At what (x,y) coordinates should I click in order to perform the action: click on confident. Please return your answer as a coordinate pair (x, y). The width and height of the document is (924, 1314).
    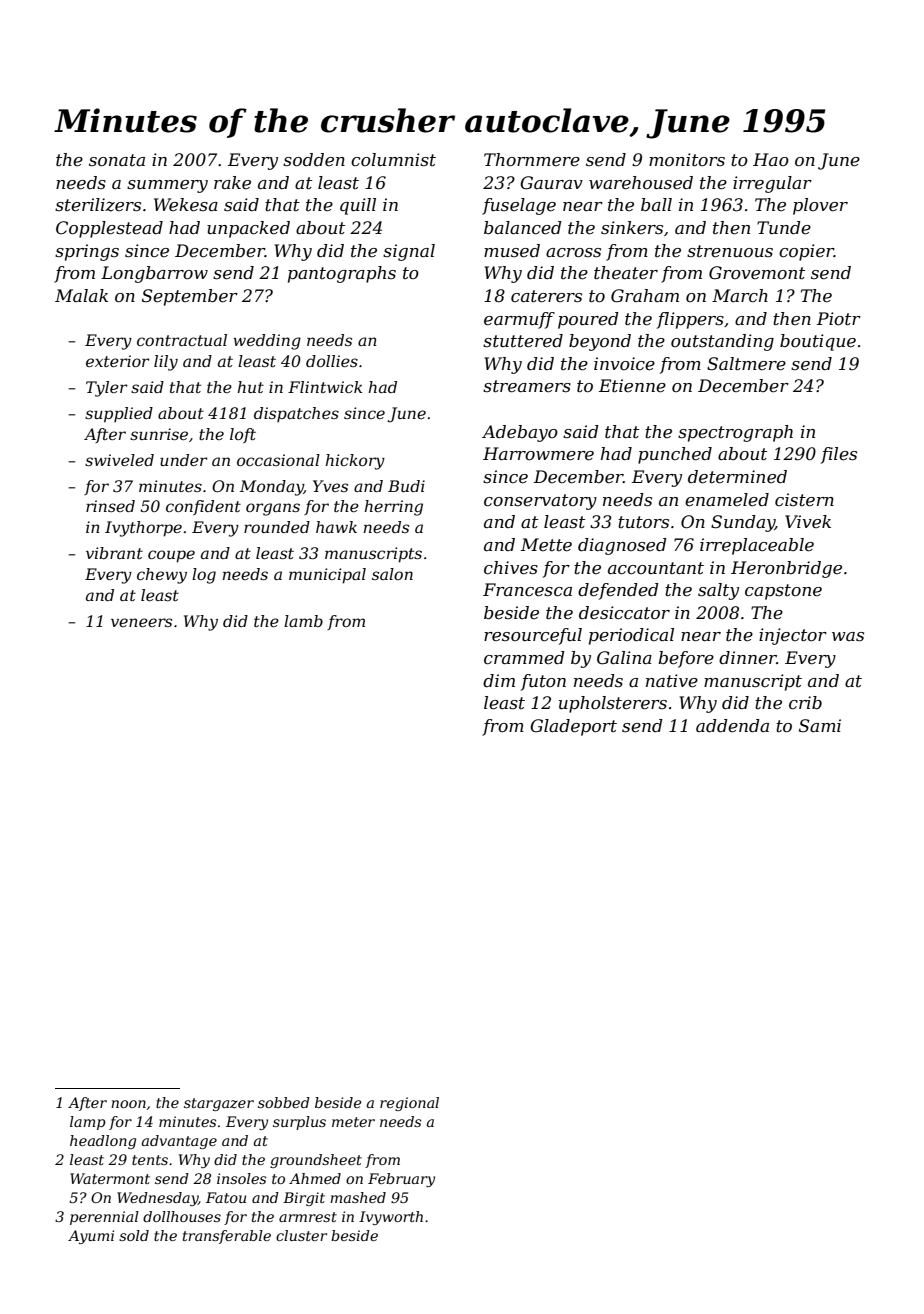
    Looking at the image, I should click on (203, 507).
